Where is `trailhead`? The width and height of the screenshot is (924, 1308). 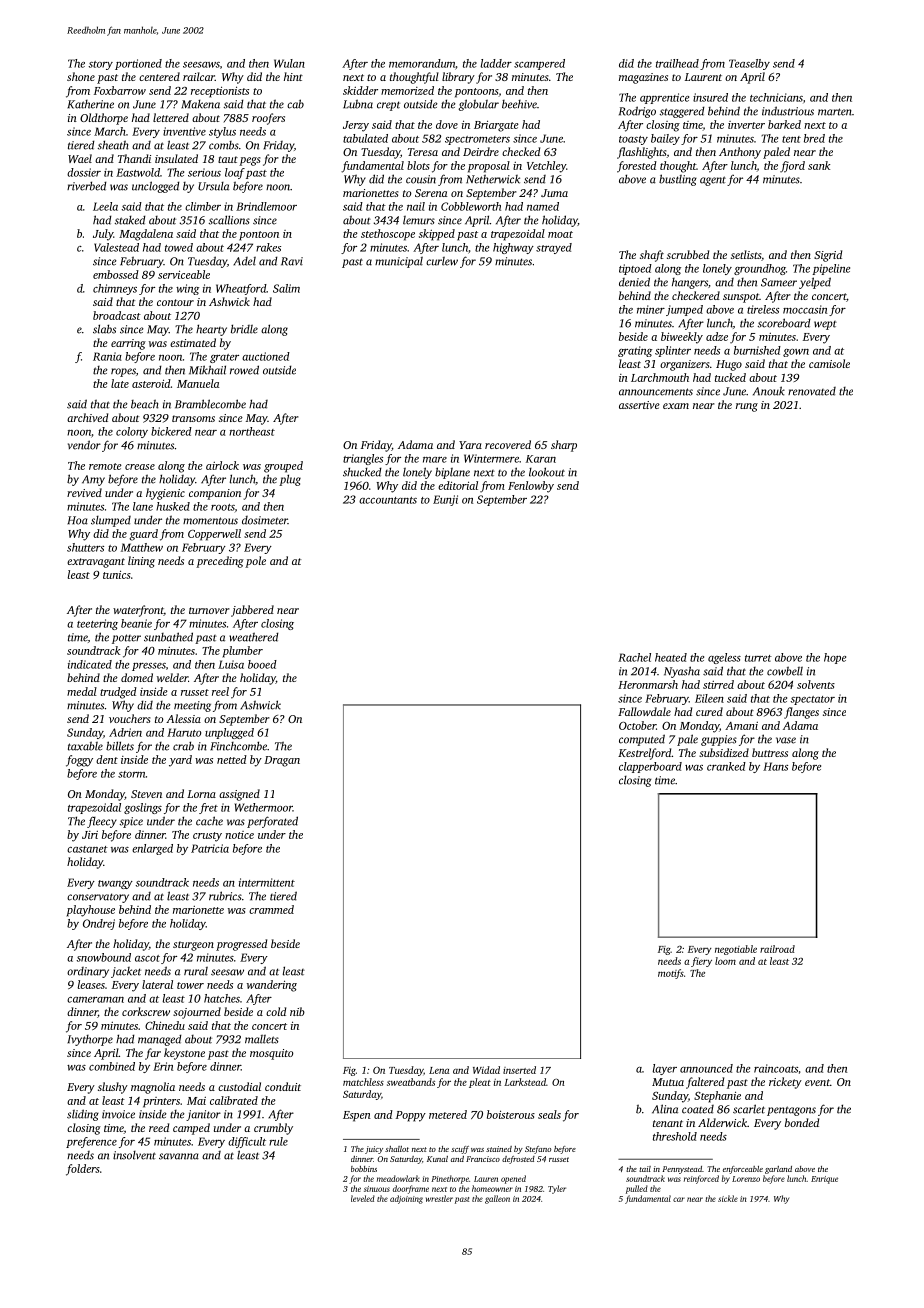 trailhead is located at coordinates (677, 63).
